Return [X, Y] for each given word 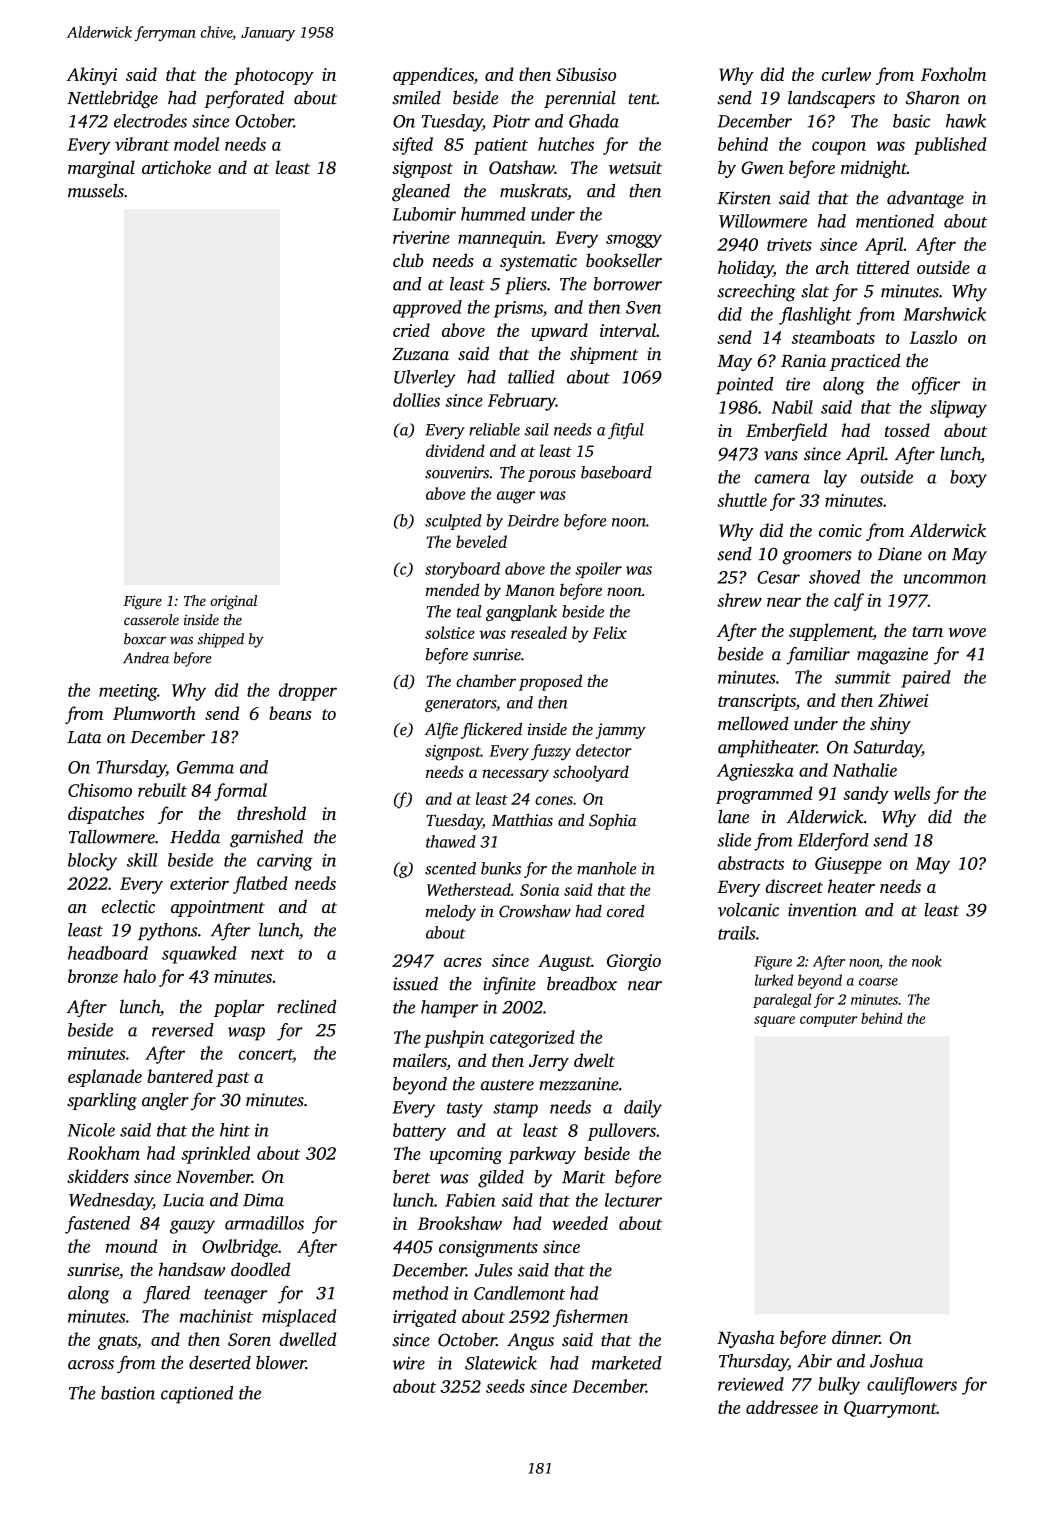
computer [828, 1021]
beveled [481, 541]
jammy [621, 731]
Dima [263, 1200]
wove [967, 632]
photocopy [274, 76]
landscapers [831, 99]
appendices [433, 76]
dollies [416, 400]
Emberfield [786, 432]
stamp [515, 1110]
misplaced [299, 1318]
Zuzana [420, 354]
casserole [151, 619]
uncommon [945, 579]
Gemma [205, 767]
